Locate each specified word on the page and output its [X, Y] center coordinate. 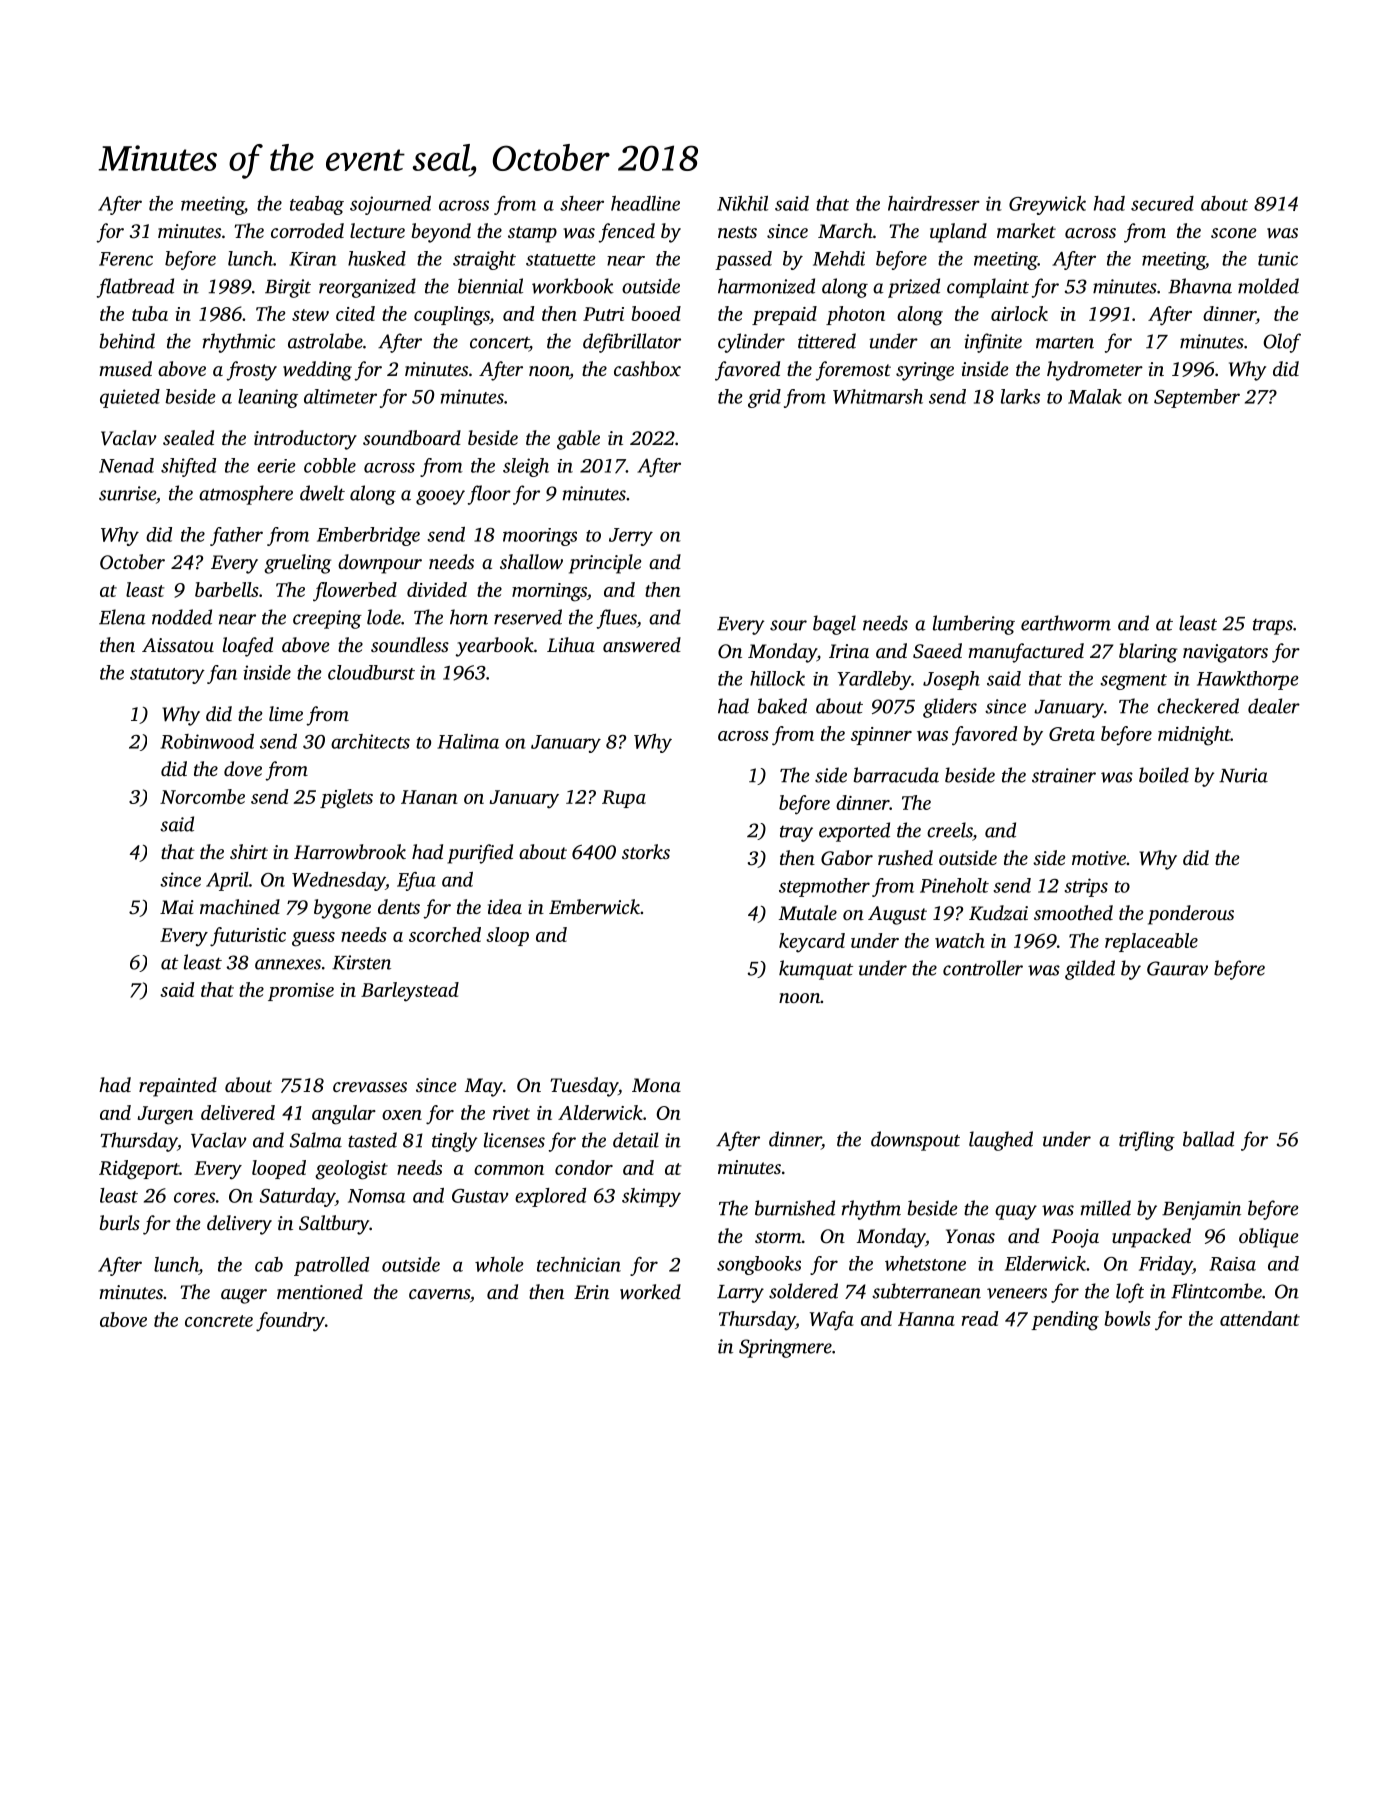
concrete [219, 1321]
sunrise [127, 493]
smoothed [1073, 912]
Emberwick [594, 906]
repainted [178, 1087]
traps [1273, 627]
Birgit [288, 288]
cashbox [647, 368]
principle [605, 564]
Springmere [785, 1348]
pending [1065, 1321]
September [1197, 398]
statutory [167, 676]
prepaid [784, 315]
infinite [993, 343]
